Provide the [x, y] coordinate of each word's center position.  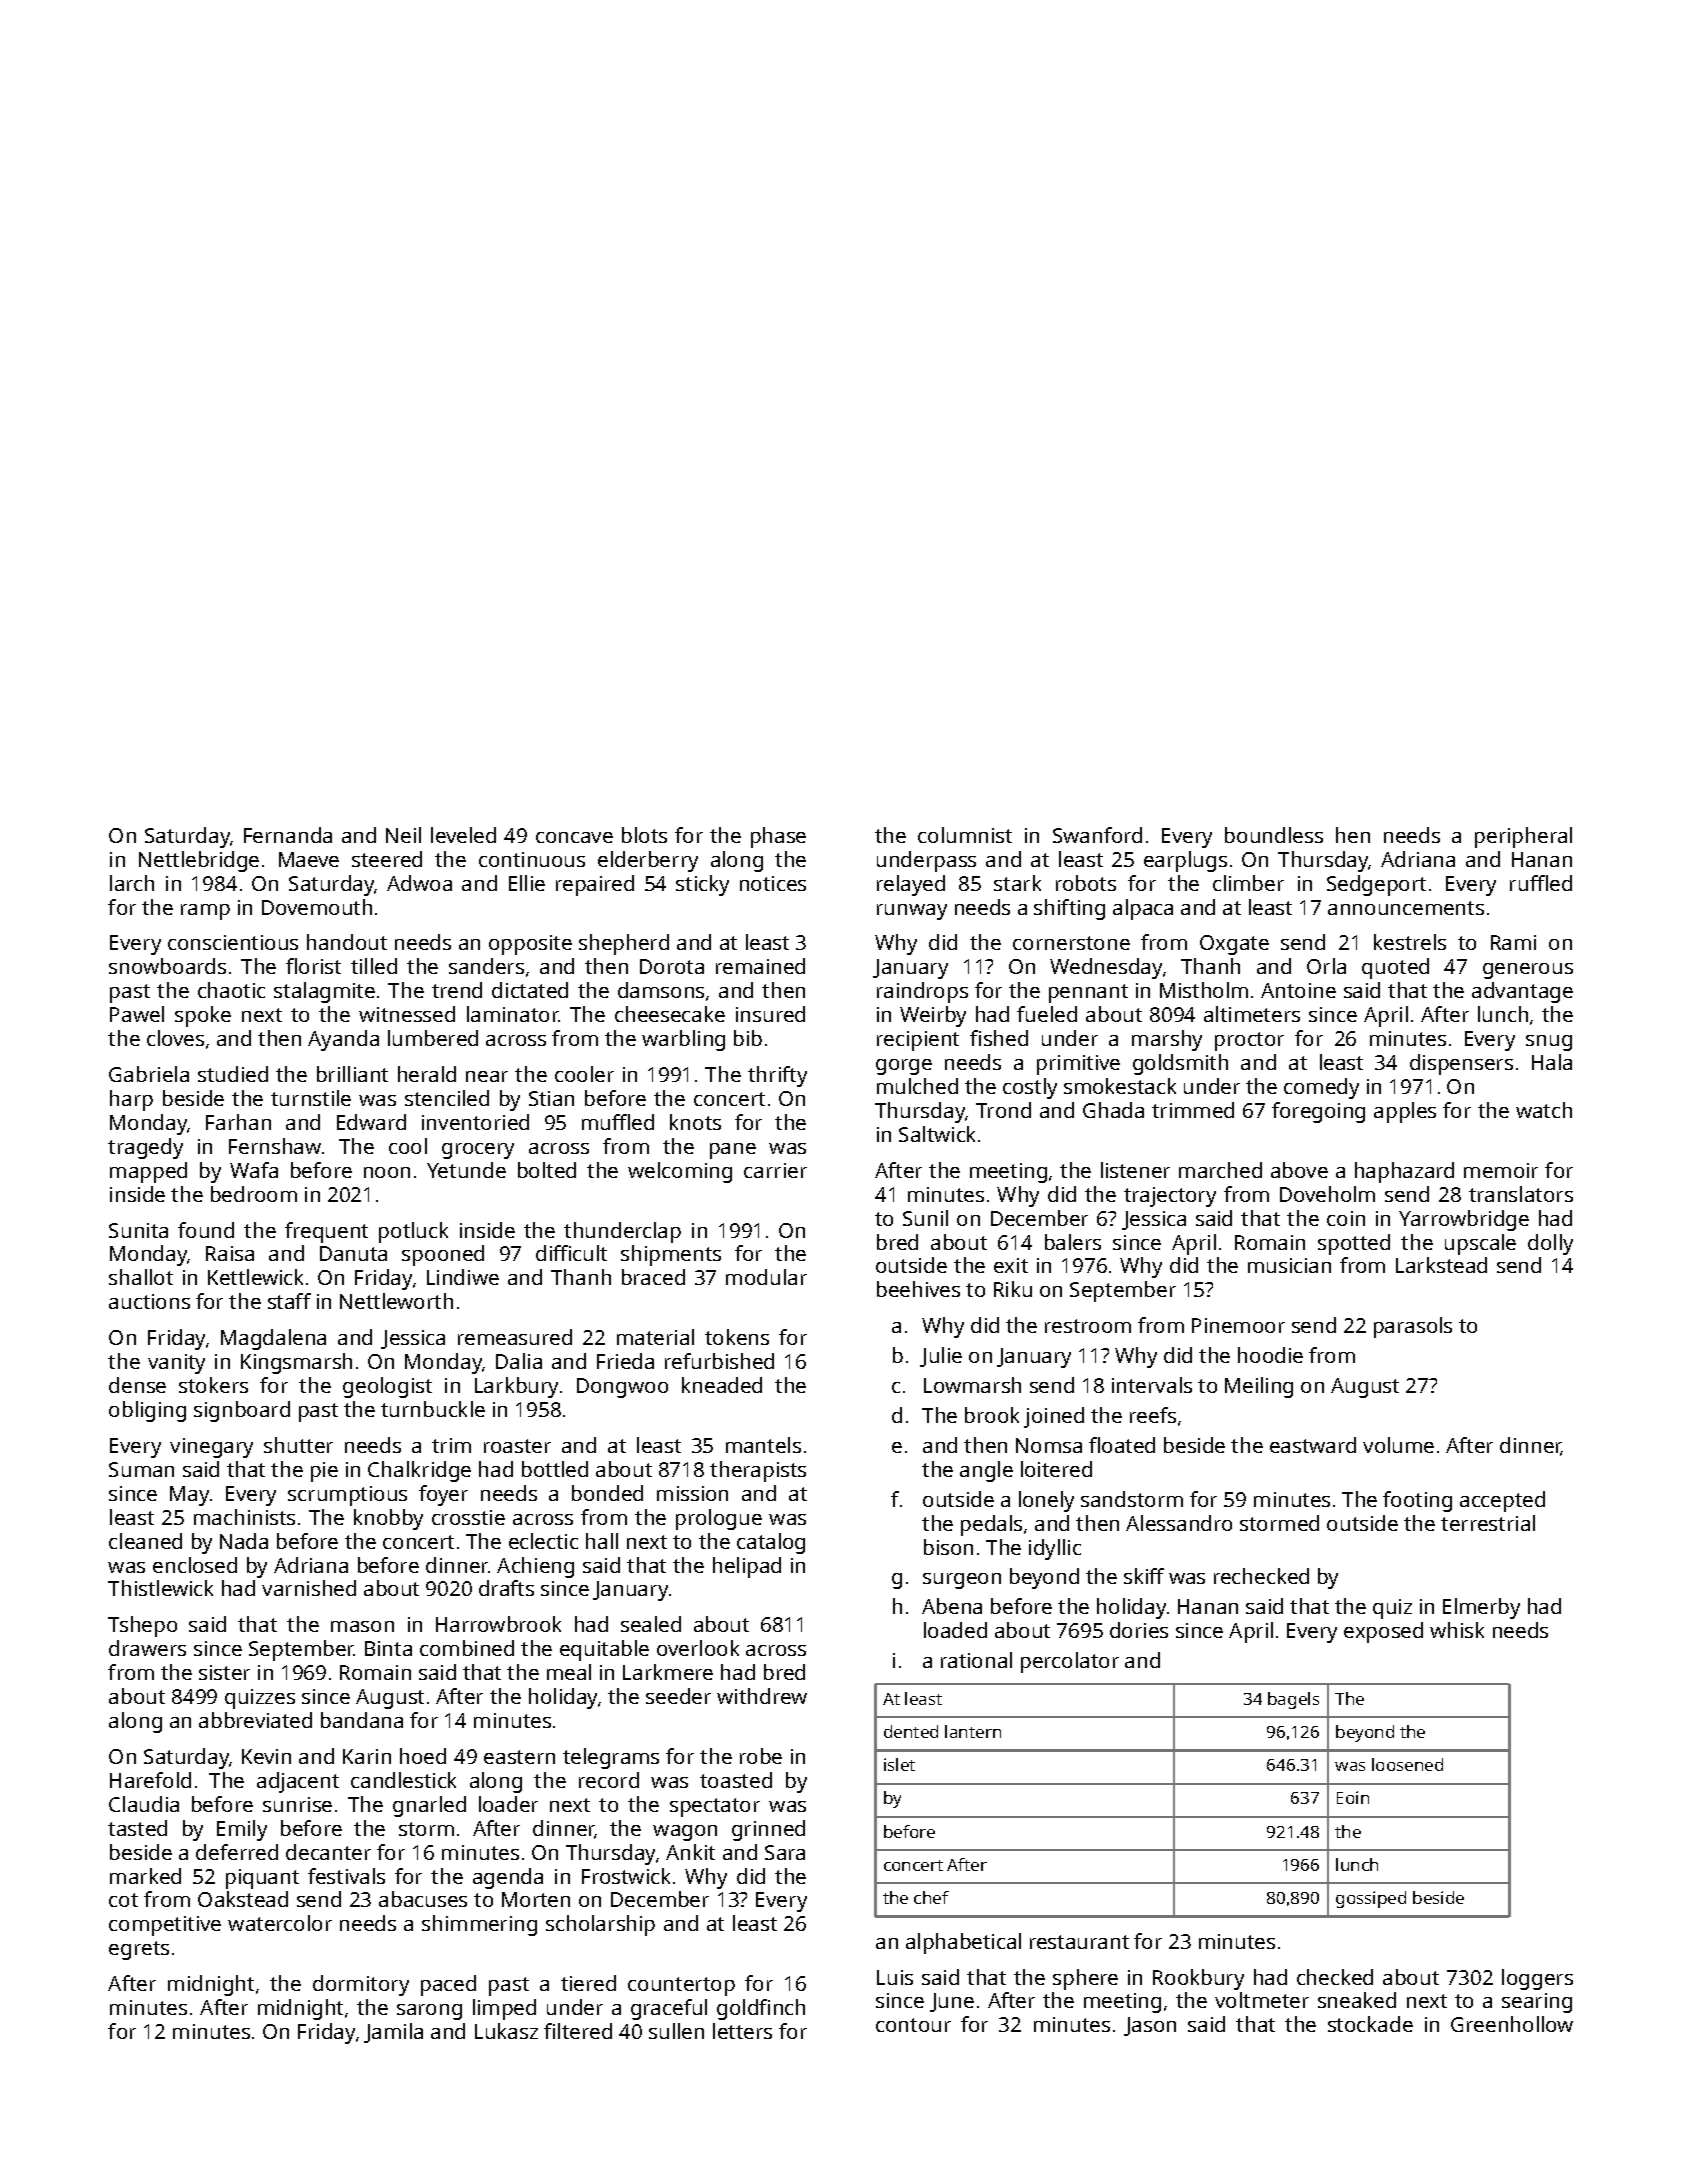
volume [1398, 1445]
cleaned [145, 1541]
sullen [676, 2031]
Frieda [625, 1361]
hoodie [1270, 1355]
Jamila [393, 2033]
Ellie [527, 883]
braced [653, 1277]
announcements [1406, 908]
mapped [148, 1172]
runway [912, 912]
